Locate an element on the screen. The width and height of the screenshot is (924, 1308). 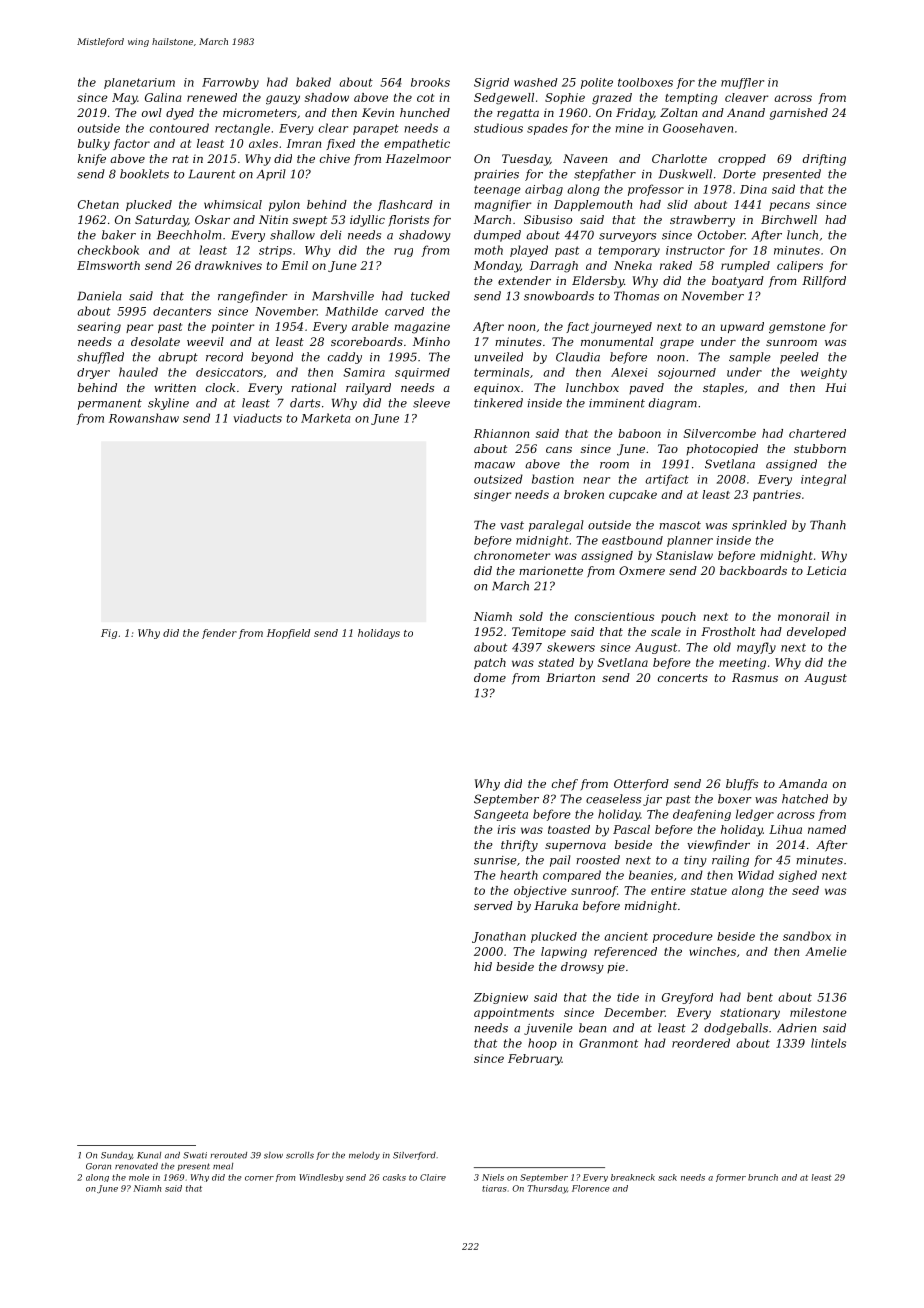
Rhiannon is located at coordinates (501, 433).
